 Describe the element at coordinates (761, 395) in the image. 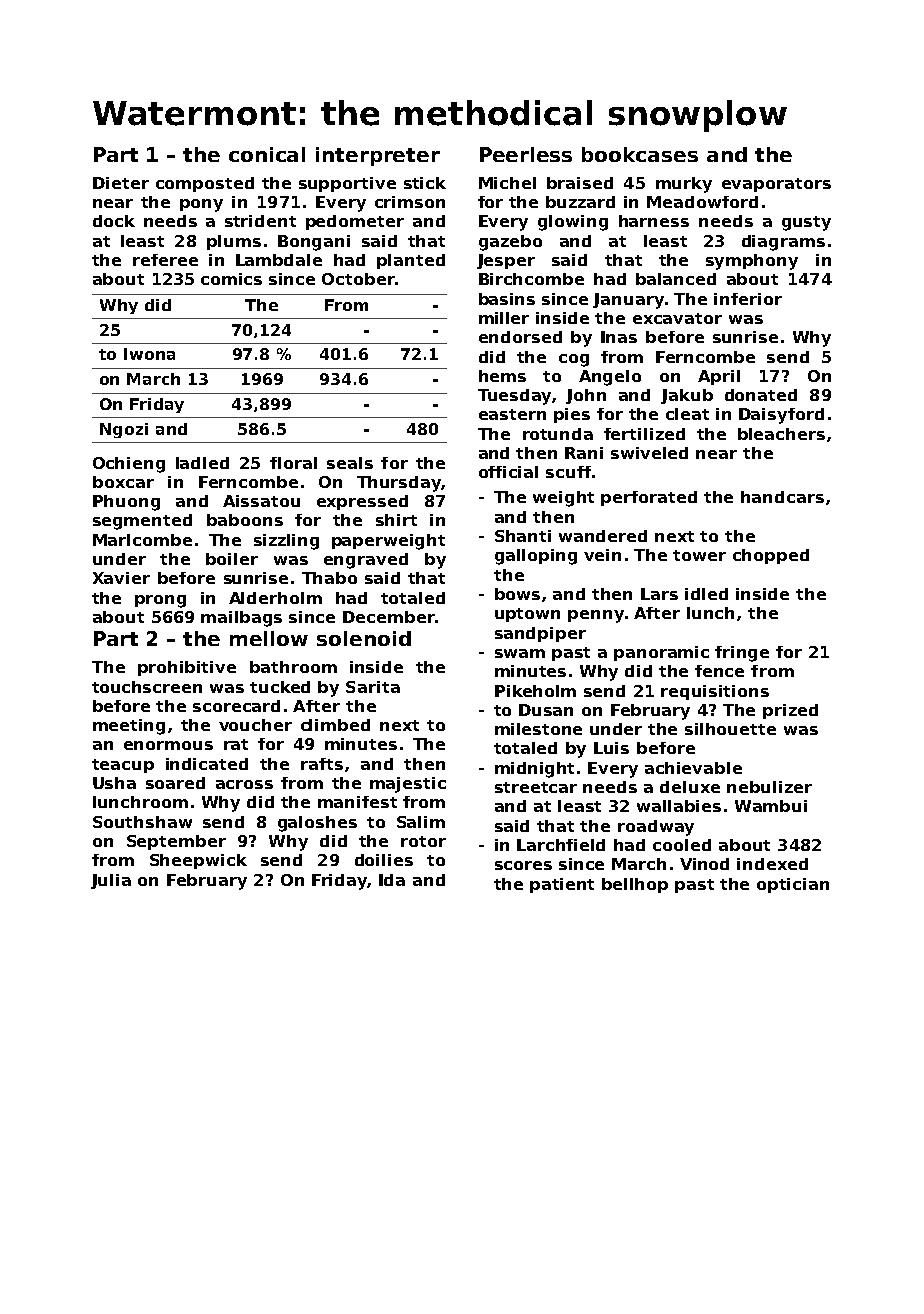

I see `donated` at that location.
